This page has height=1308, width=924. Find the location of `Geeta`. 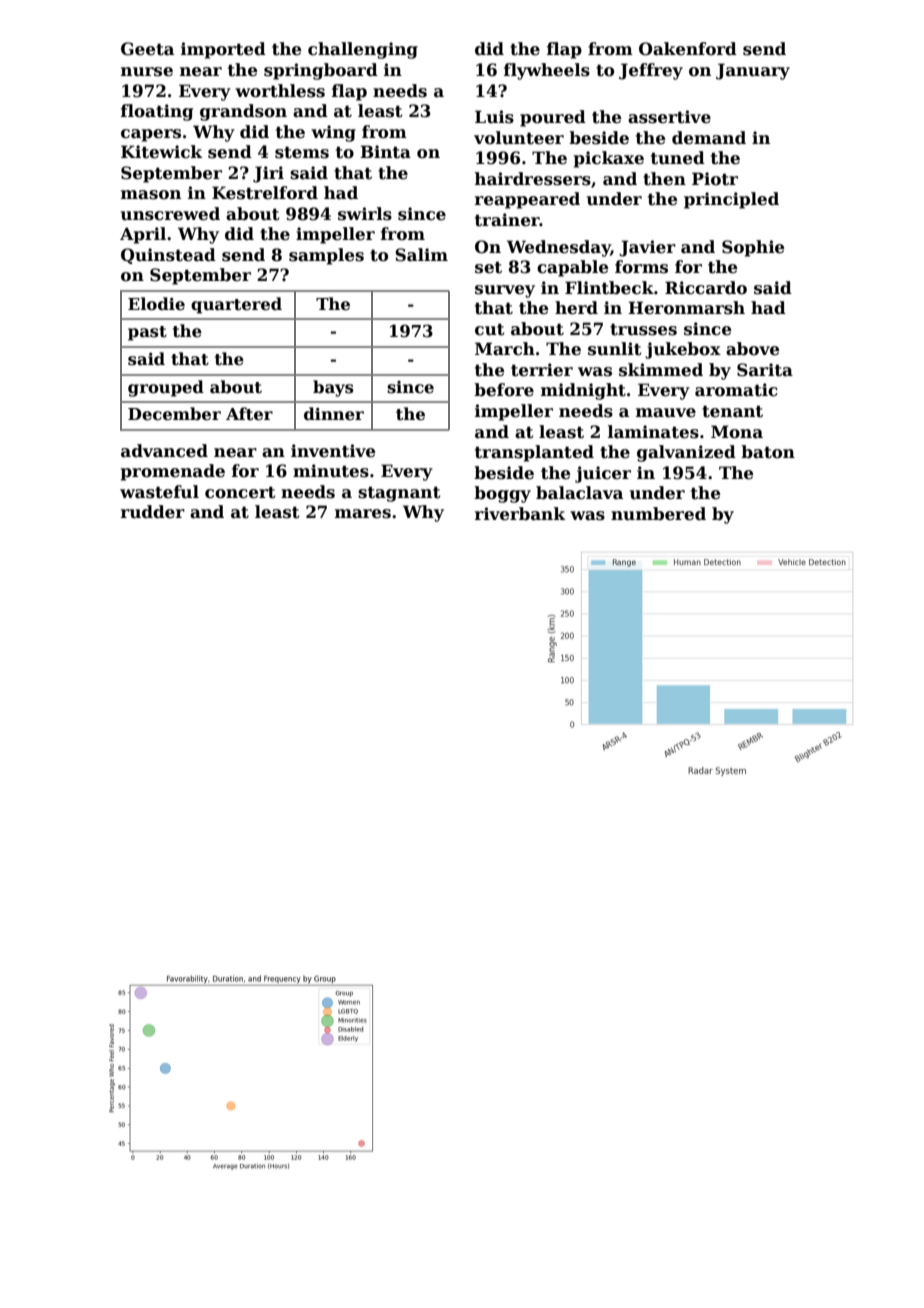

Geeta is located at coordinates (147, 49).
